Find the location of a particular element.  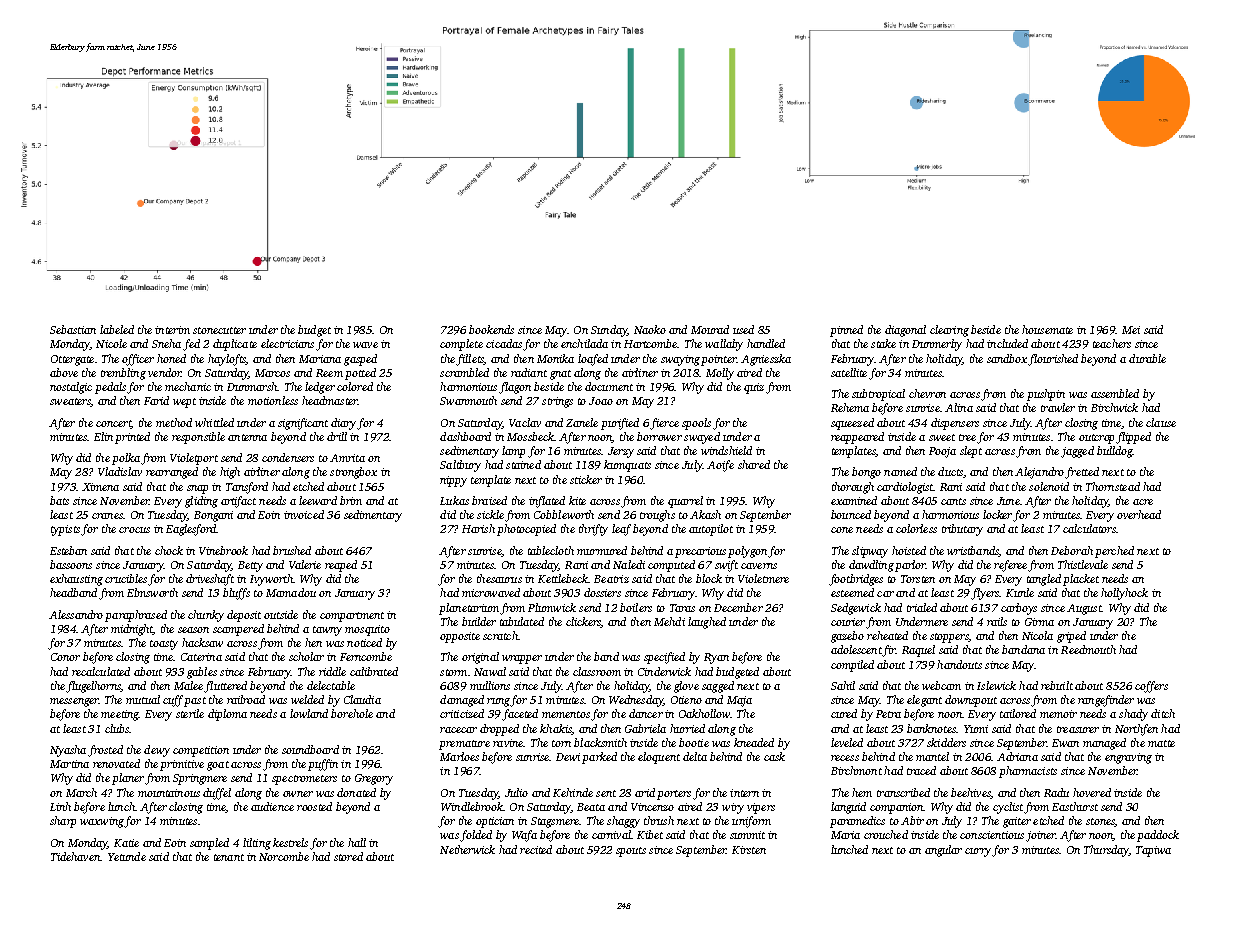

cants is located at coordinates (953, 501).
